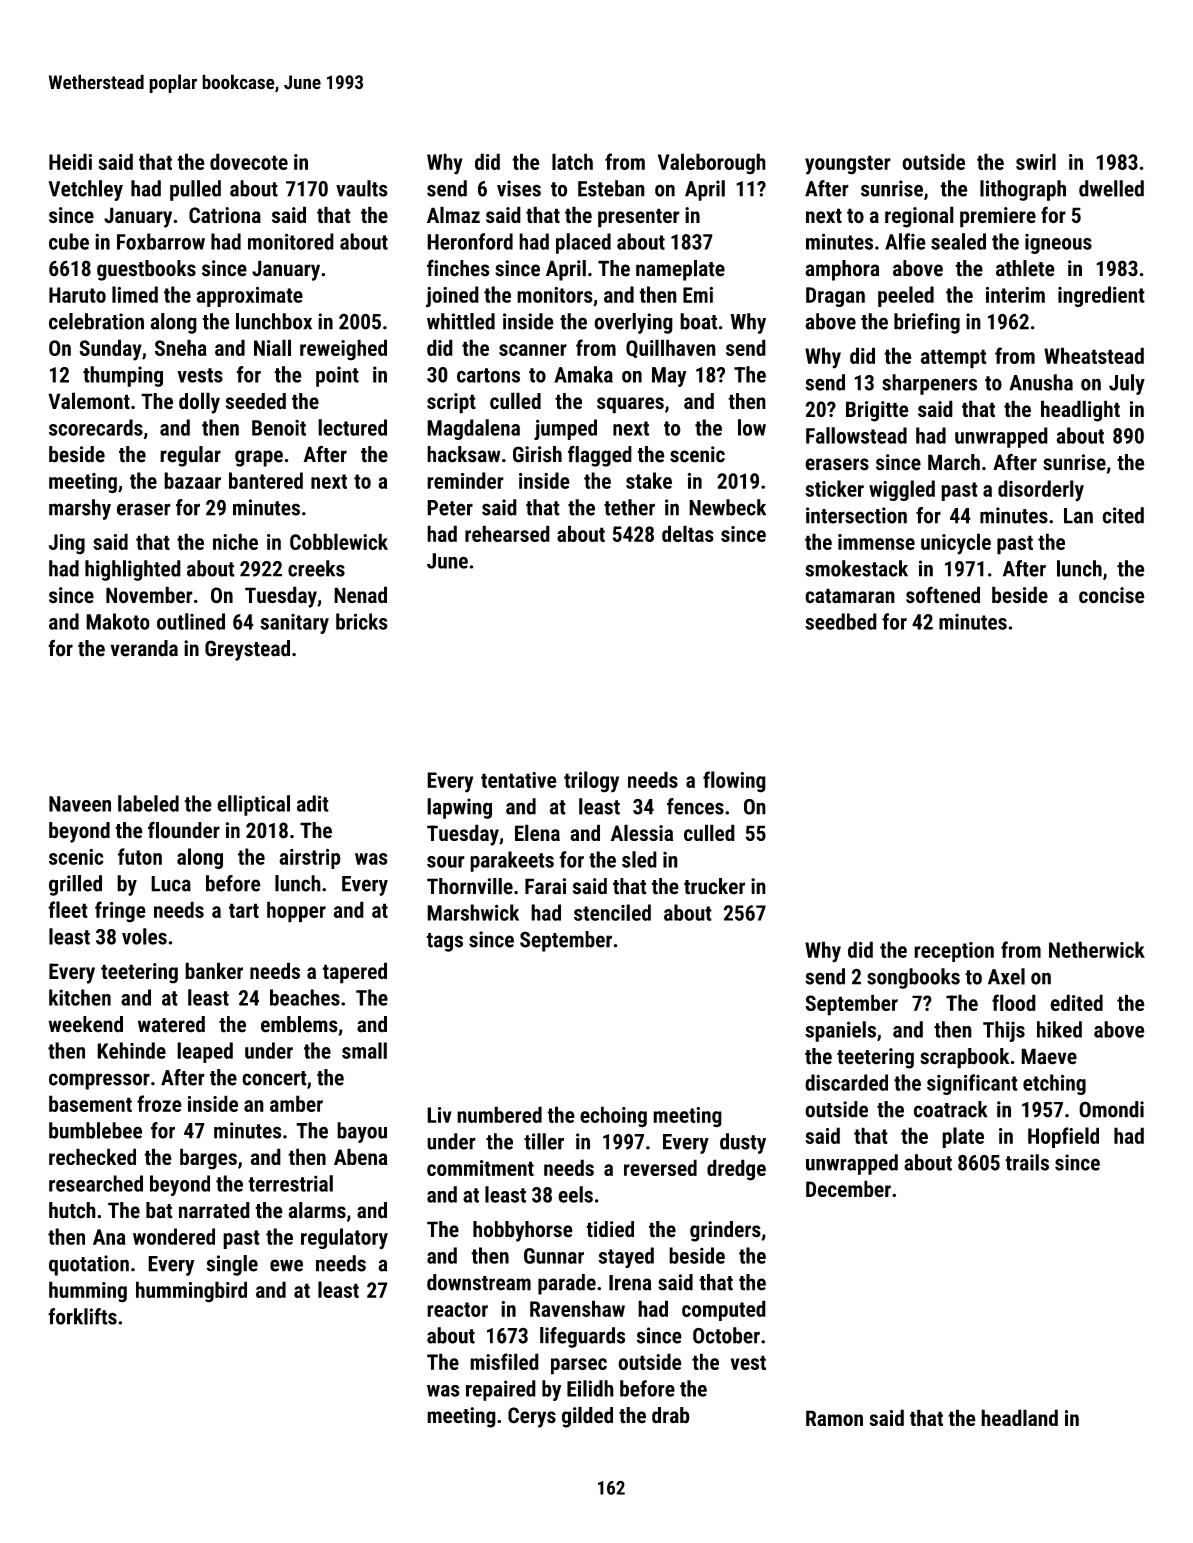 The image size is (1193, 1543). I want to click on sled, so click(639, 859).
